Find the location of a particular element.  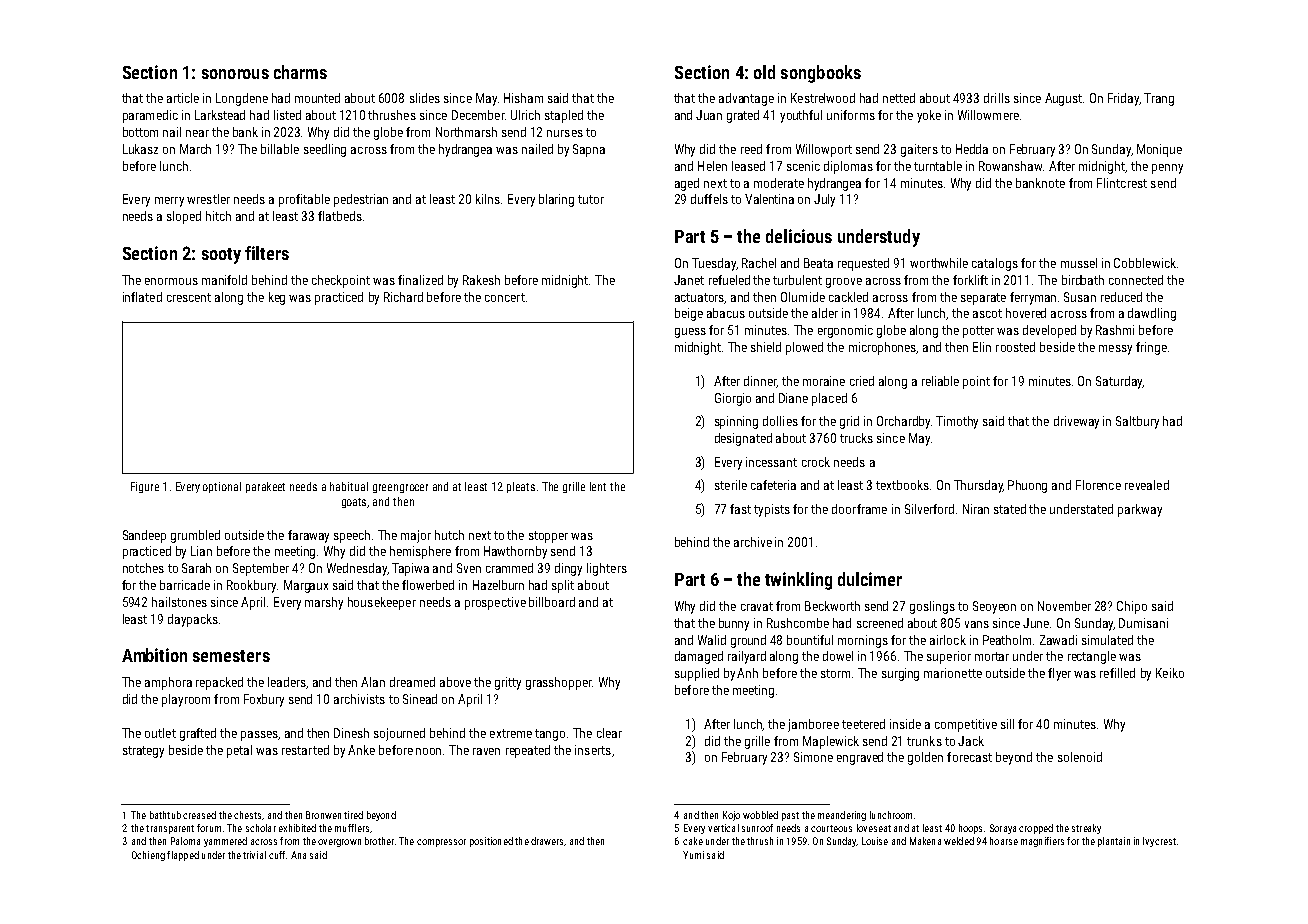

mussel is located at coordinates (1079, 263).
